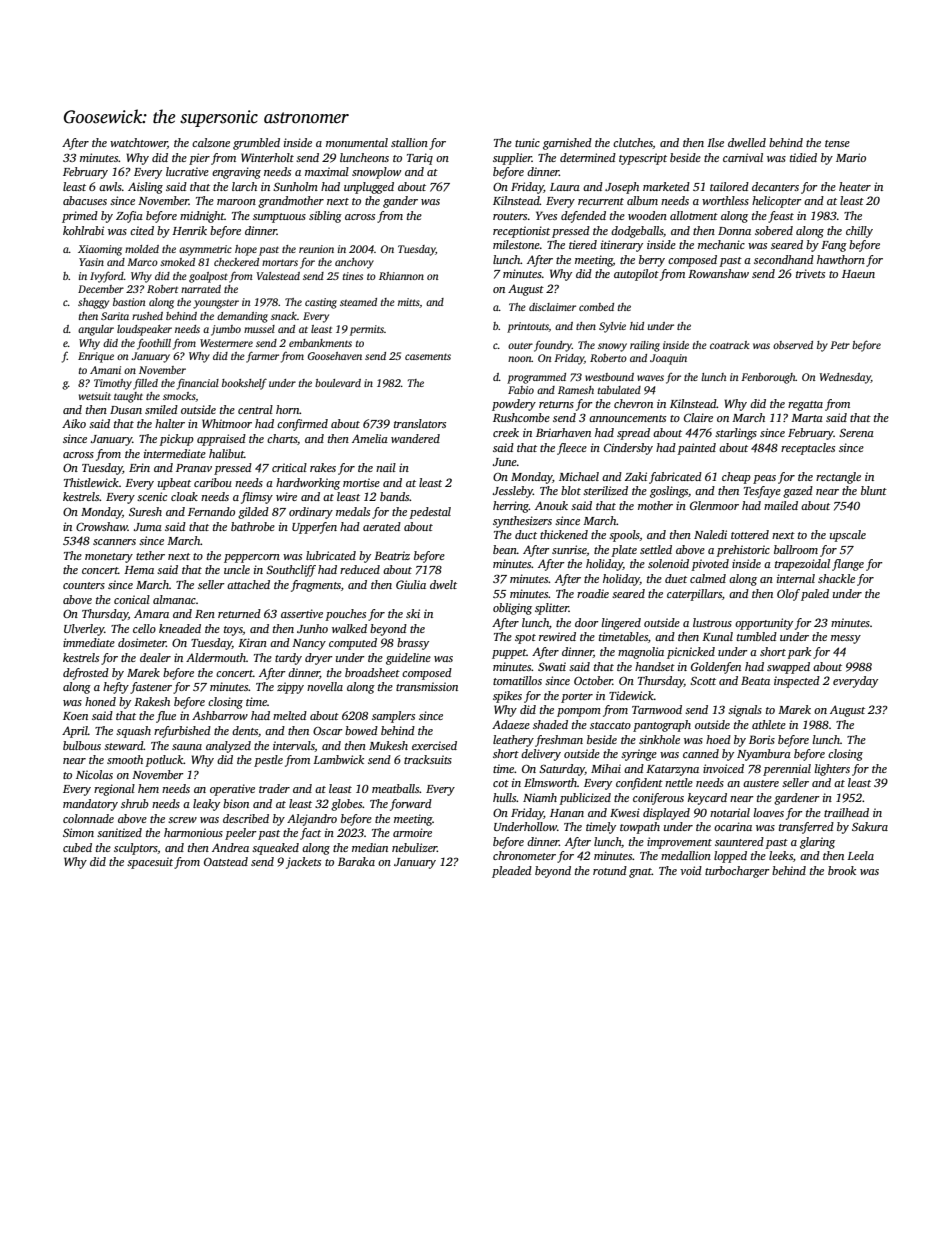 The height and width of the page is (1233, 952). What do you see at coordinates (817, 843) in the page?
I see `glaring` at bounding box center [817, 843].
